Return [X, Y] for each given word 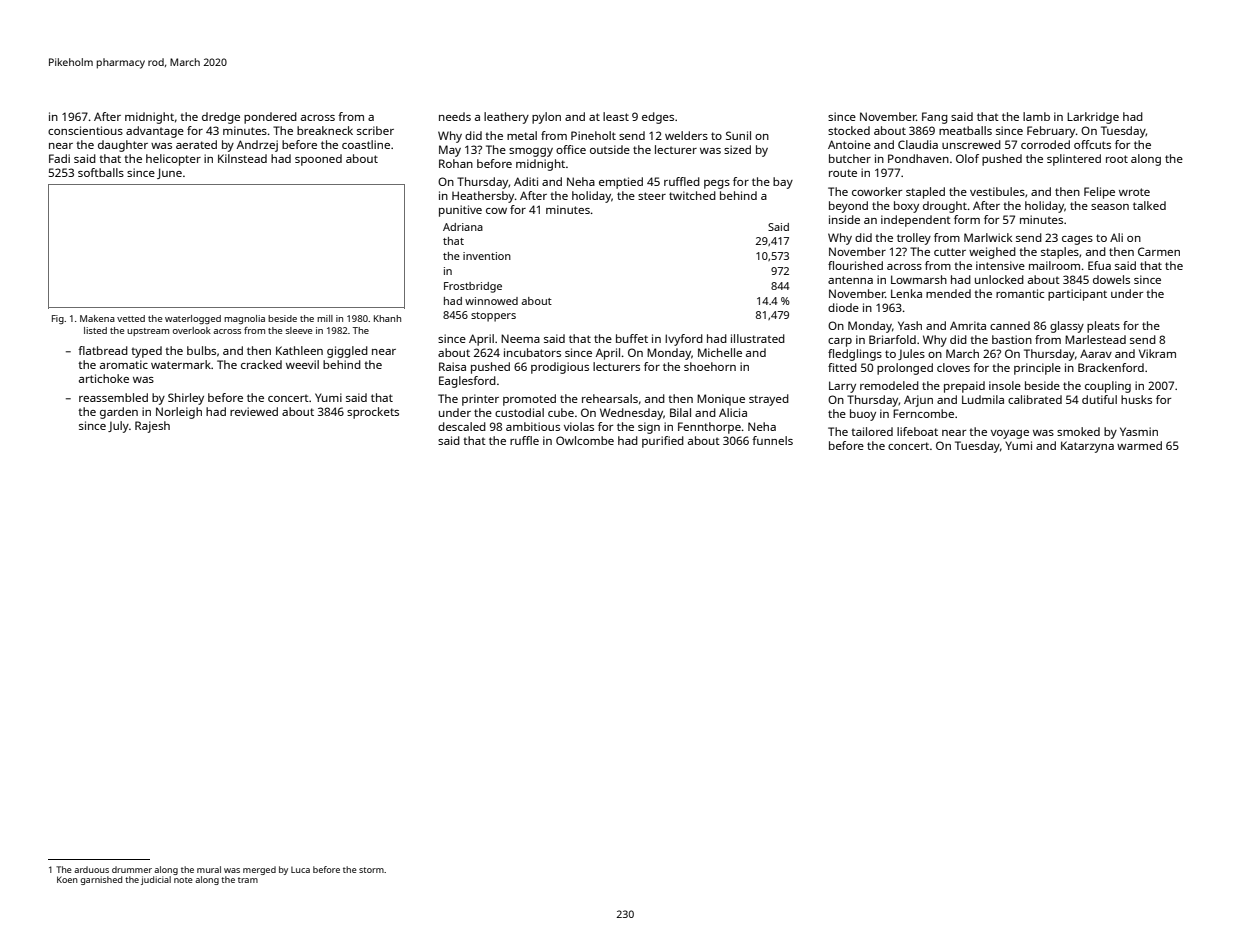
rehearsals [610, 398]
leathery [506, 118]
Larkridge [1093, 118]
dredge [221, 118]
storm [371, 870]
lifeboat [917, 431]
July [118, 427]
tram [248, 880]
